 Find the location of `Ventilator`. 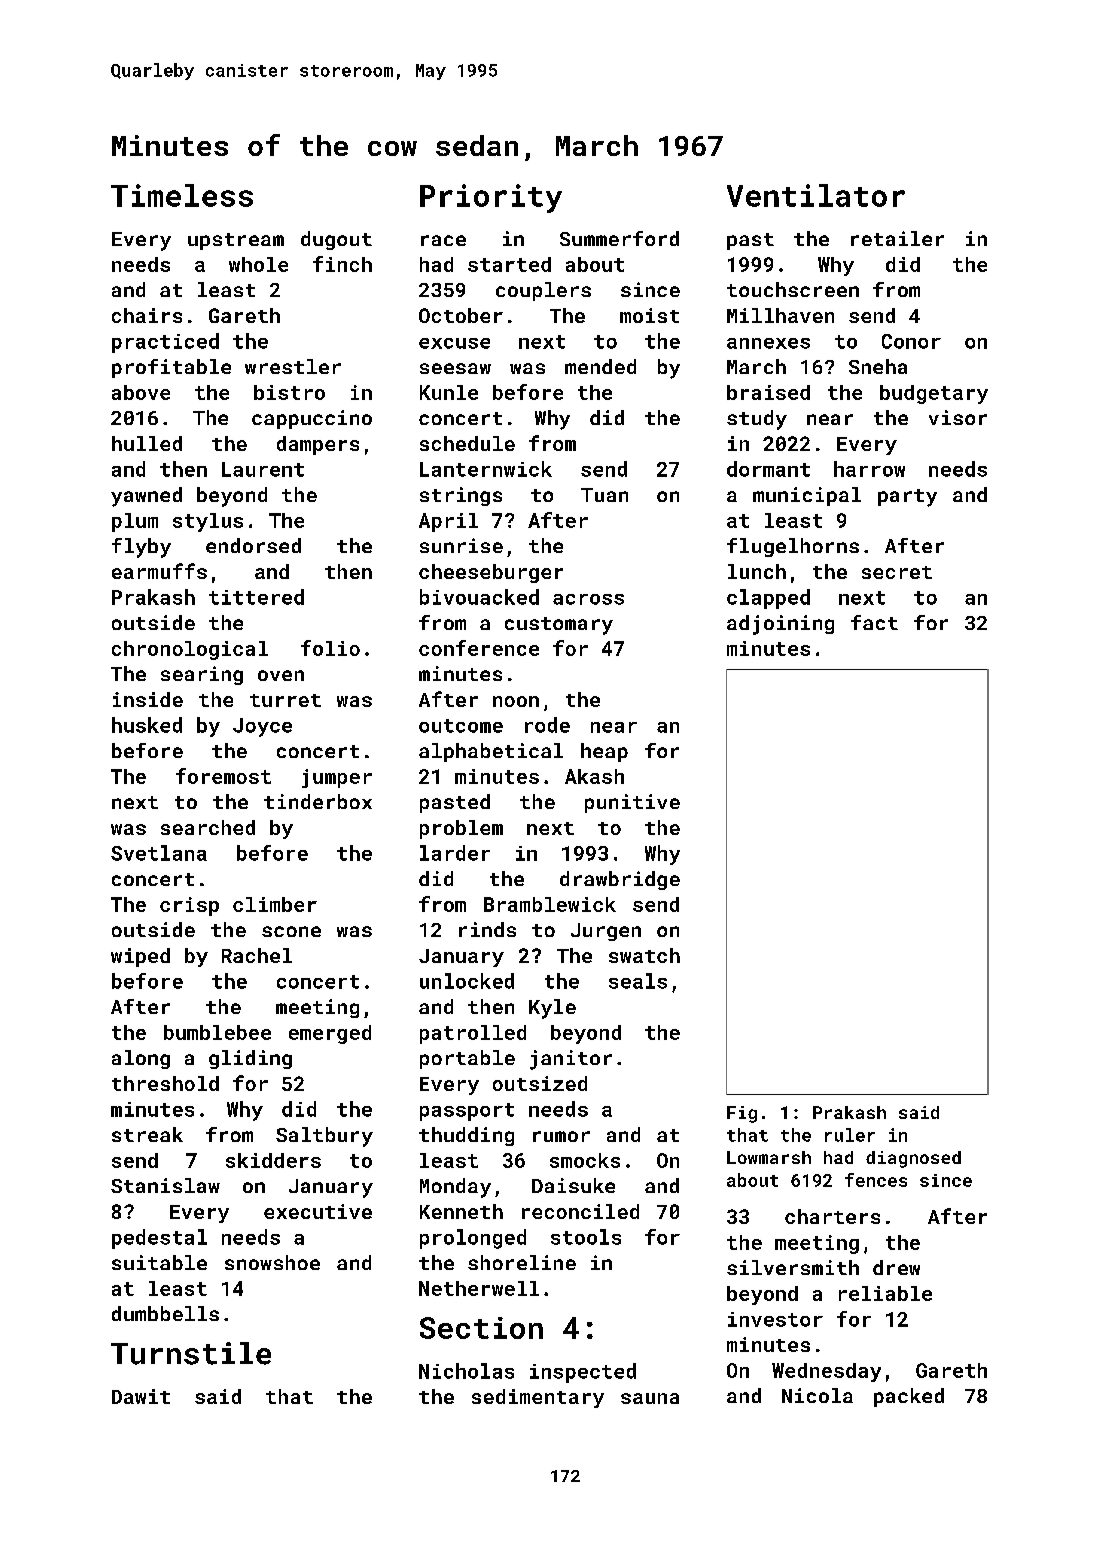

Ventilator is located at coordinates (816, 195).
